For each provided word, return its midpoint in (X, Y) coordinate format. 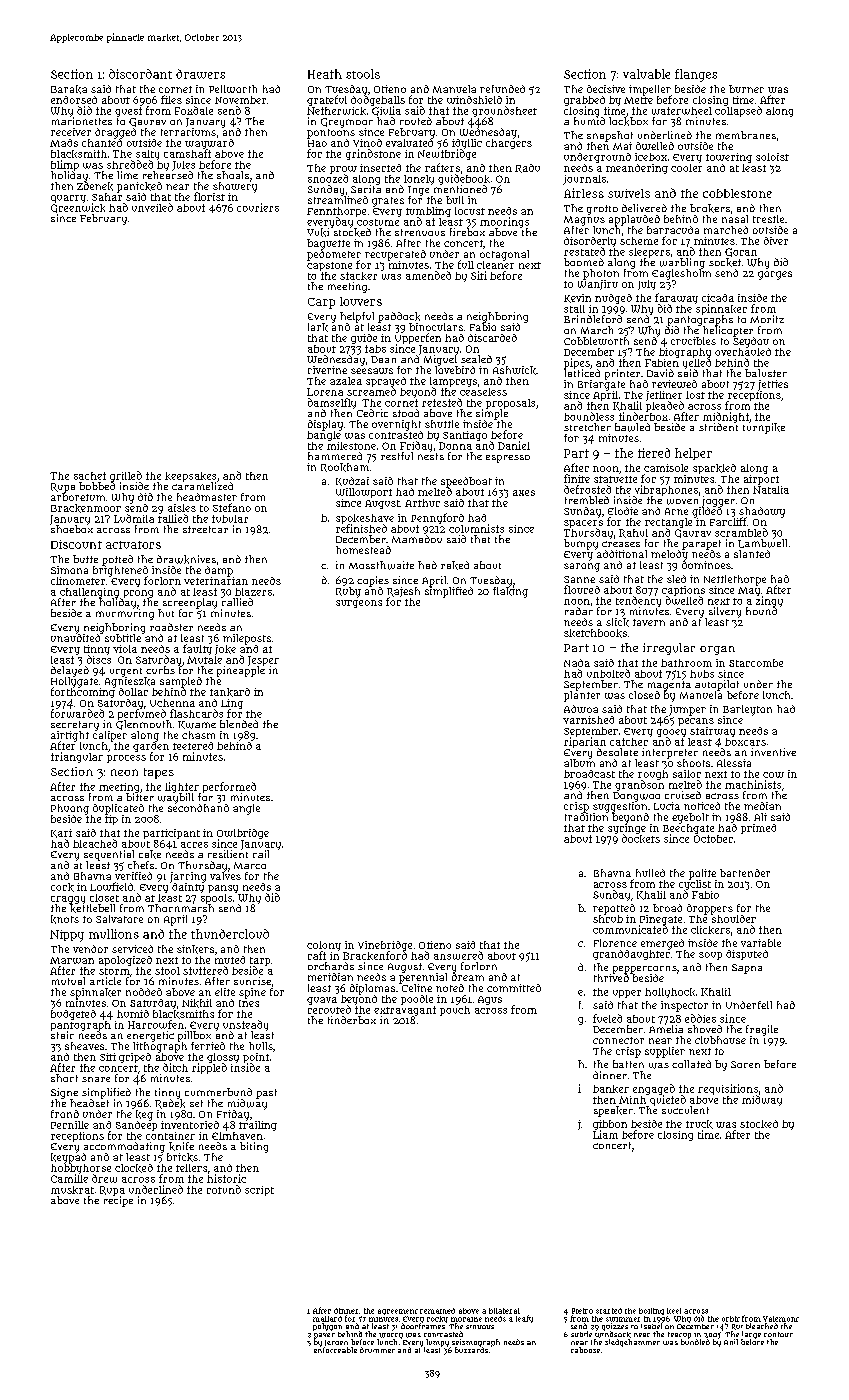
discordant (140, 74)
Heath (325, 74)
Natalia (771, 490)
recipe (118, 1201)
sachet (90, 476)
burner (746, 89)
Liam (605, 1134)
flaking (510, 592)
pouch (455, 1011)
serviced (132, 949)
